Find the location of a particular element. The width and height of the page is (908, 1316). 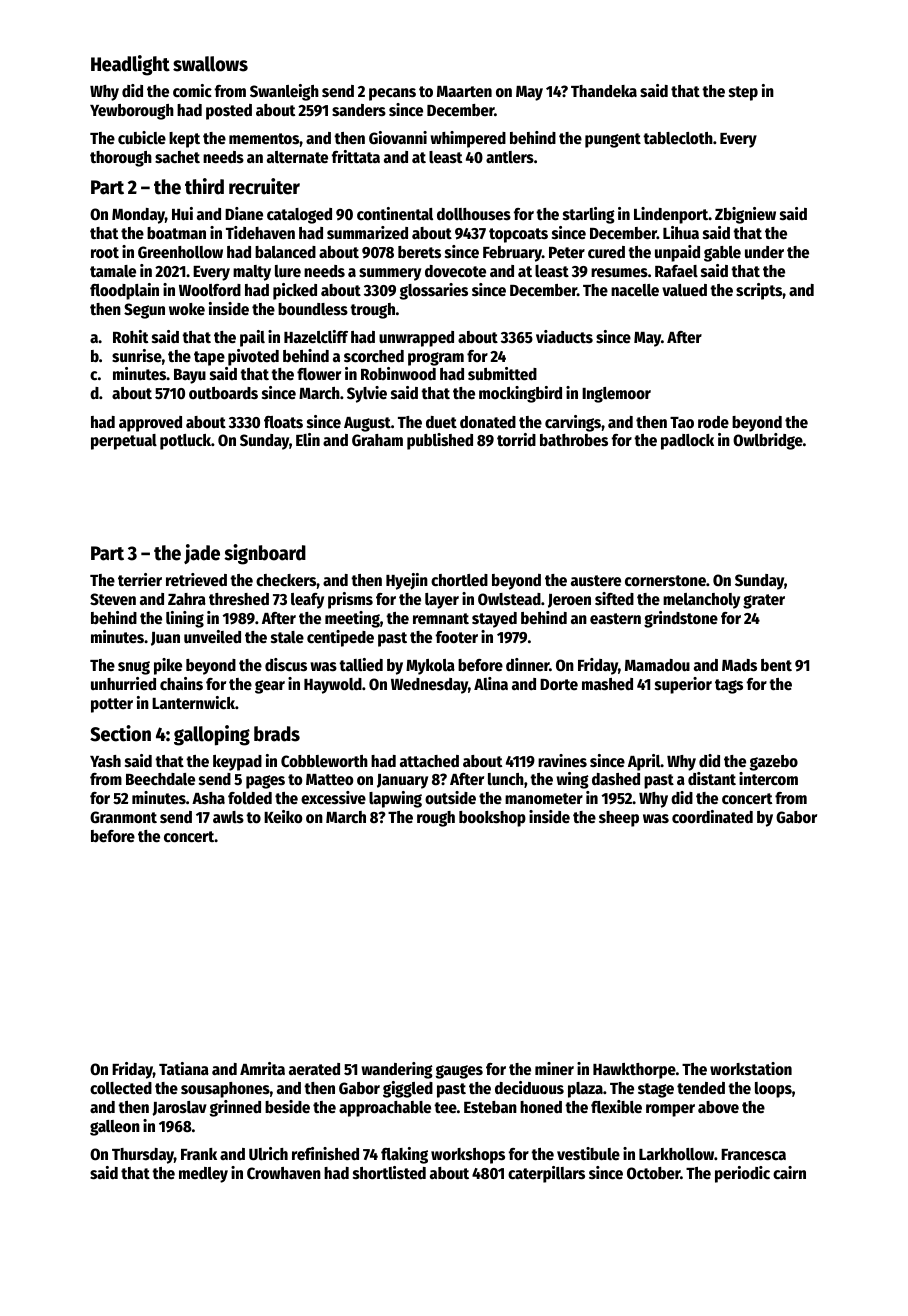

Maarten is located at coordinates (464, 91).
